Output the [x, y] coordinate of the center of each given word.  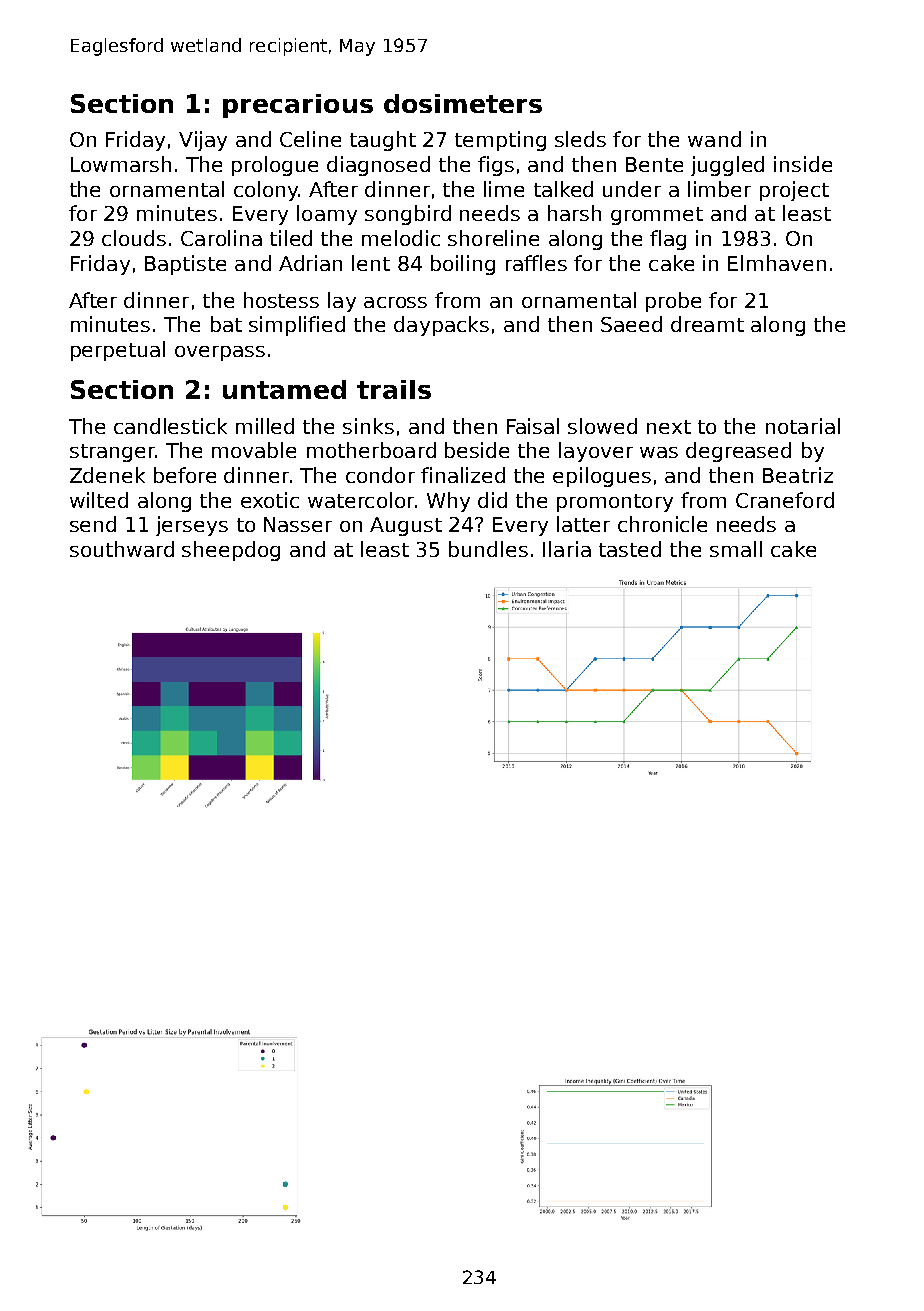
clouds [134, 238]
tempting [500, 141]
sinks [368, 426]
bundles [488, 549]
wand [714, 139]
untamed [284, 389]
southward [122, 549]
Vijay [203, 141]
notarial [803, 426]
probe [673, 302]
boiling [463, 265]
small [736, 549]
